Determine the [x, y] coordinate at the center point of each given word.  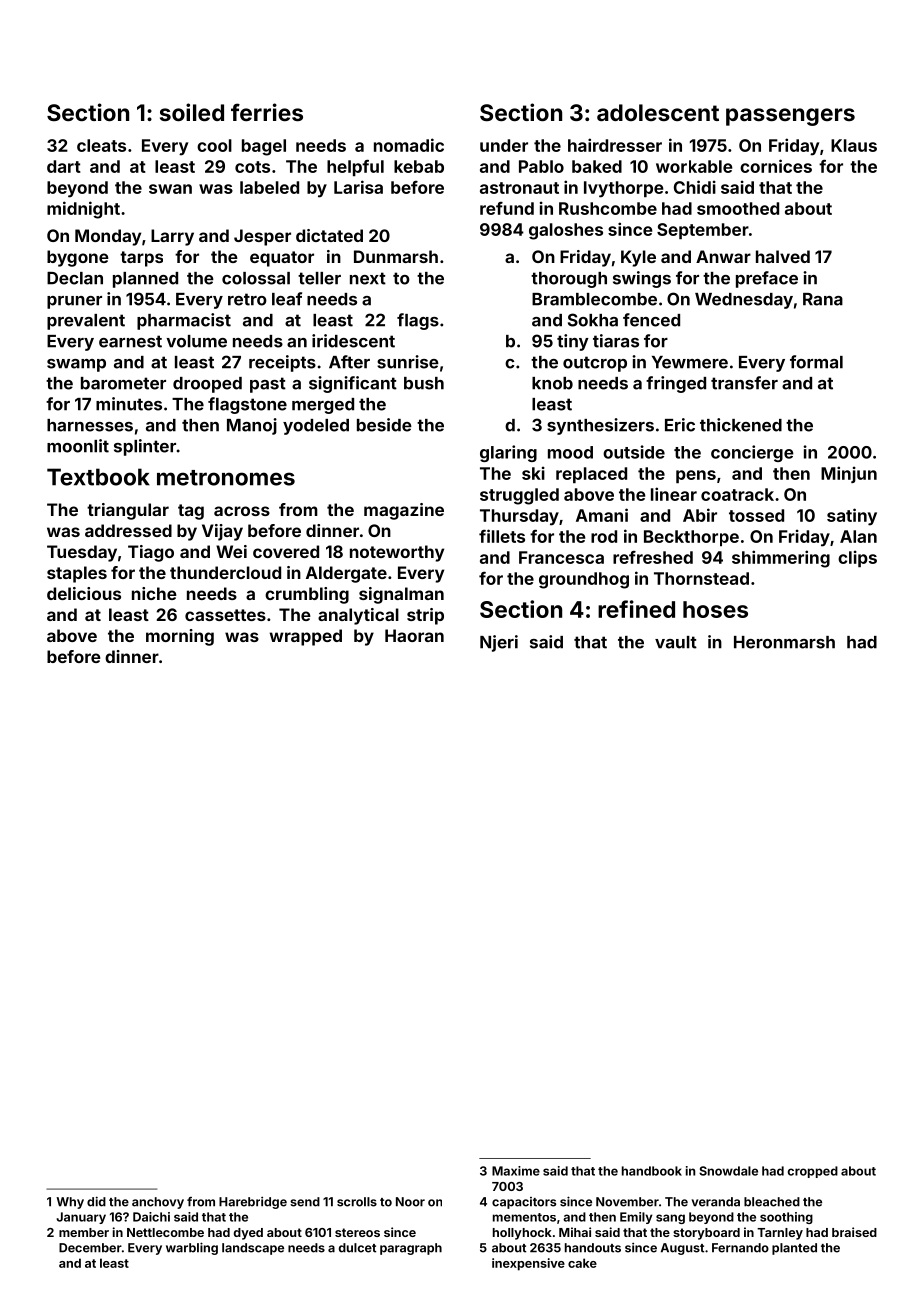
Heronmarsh [784, 642]
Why [70, 1203]
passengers [790, 117]
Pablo [541, 166]
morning [180, 637]
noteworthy [397, 553]
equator [282, 259]
